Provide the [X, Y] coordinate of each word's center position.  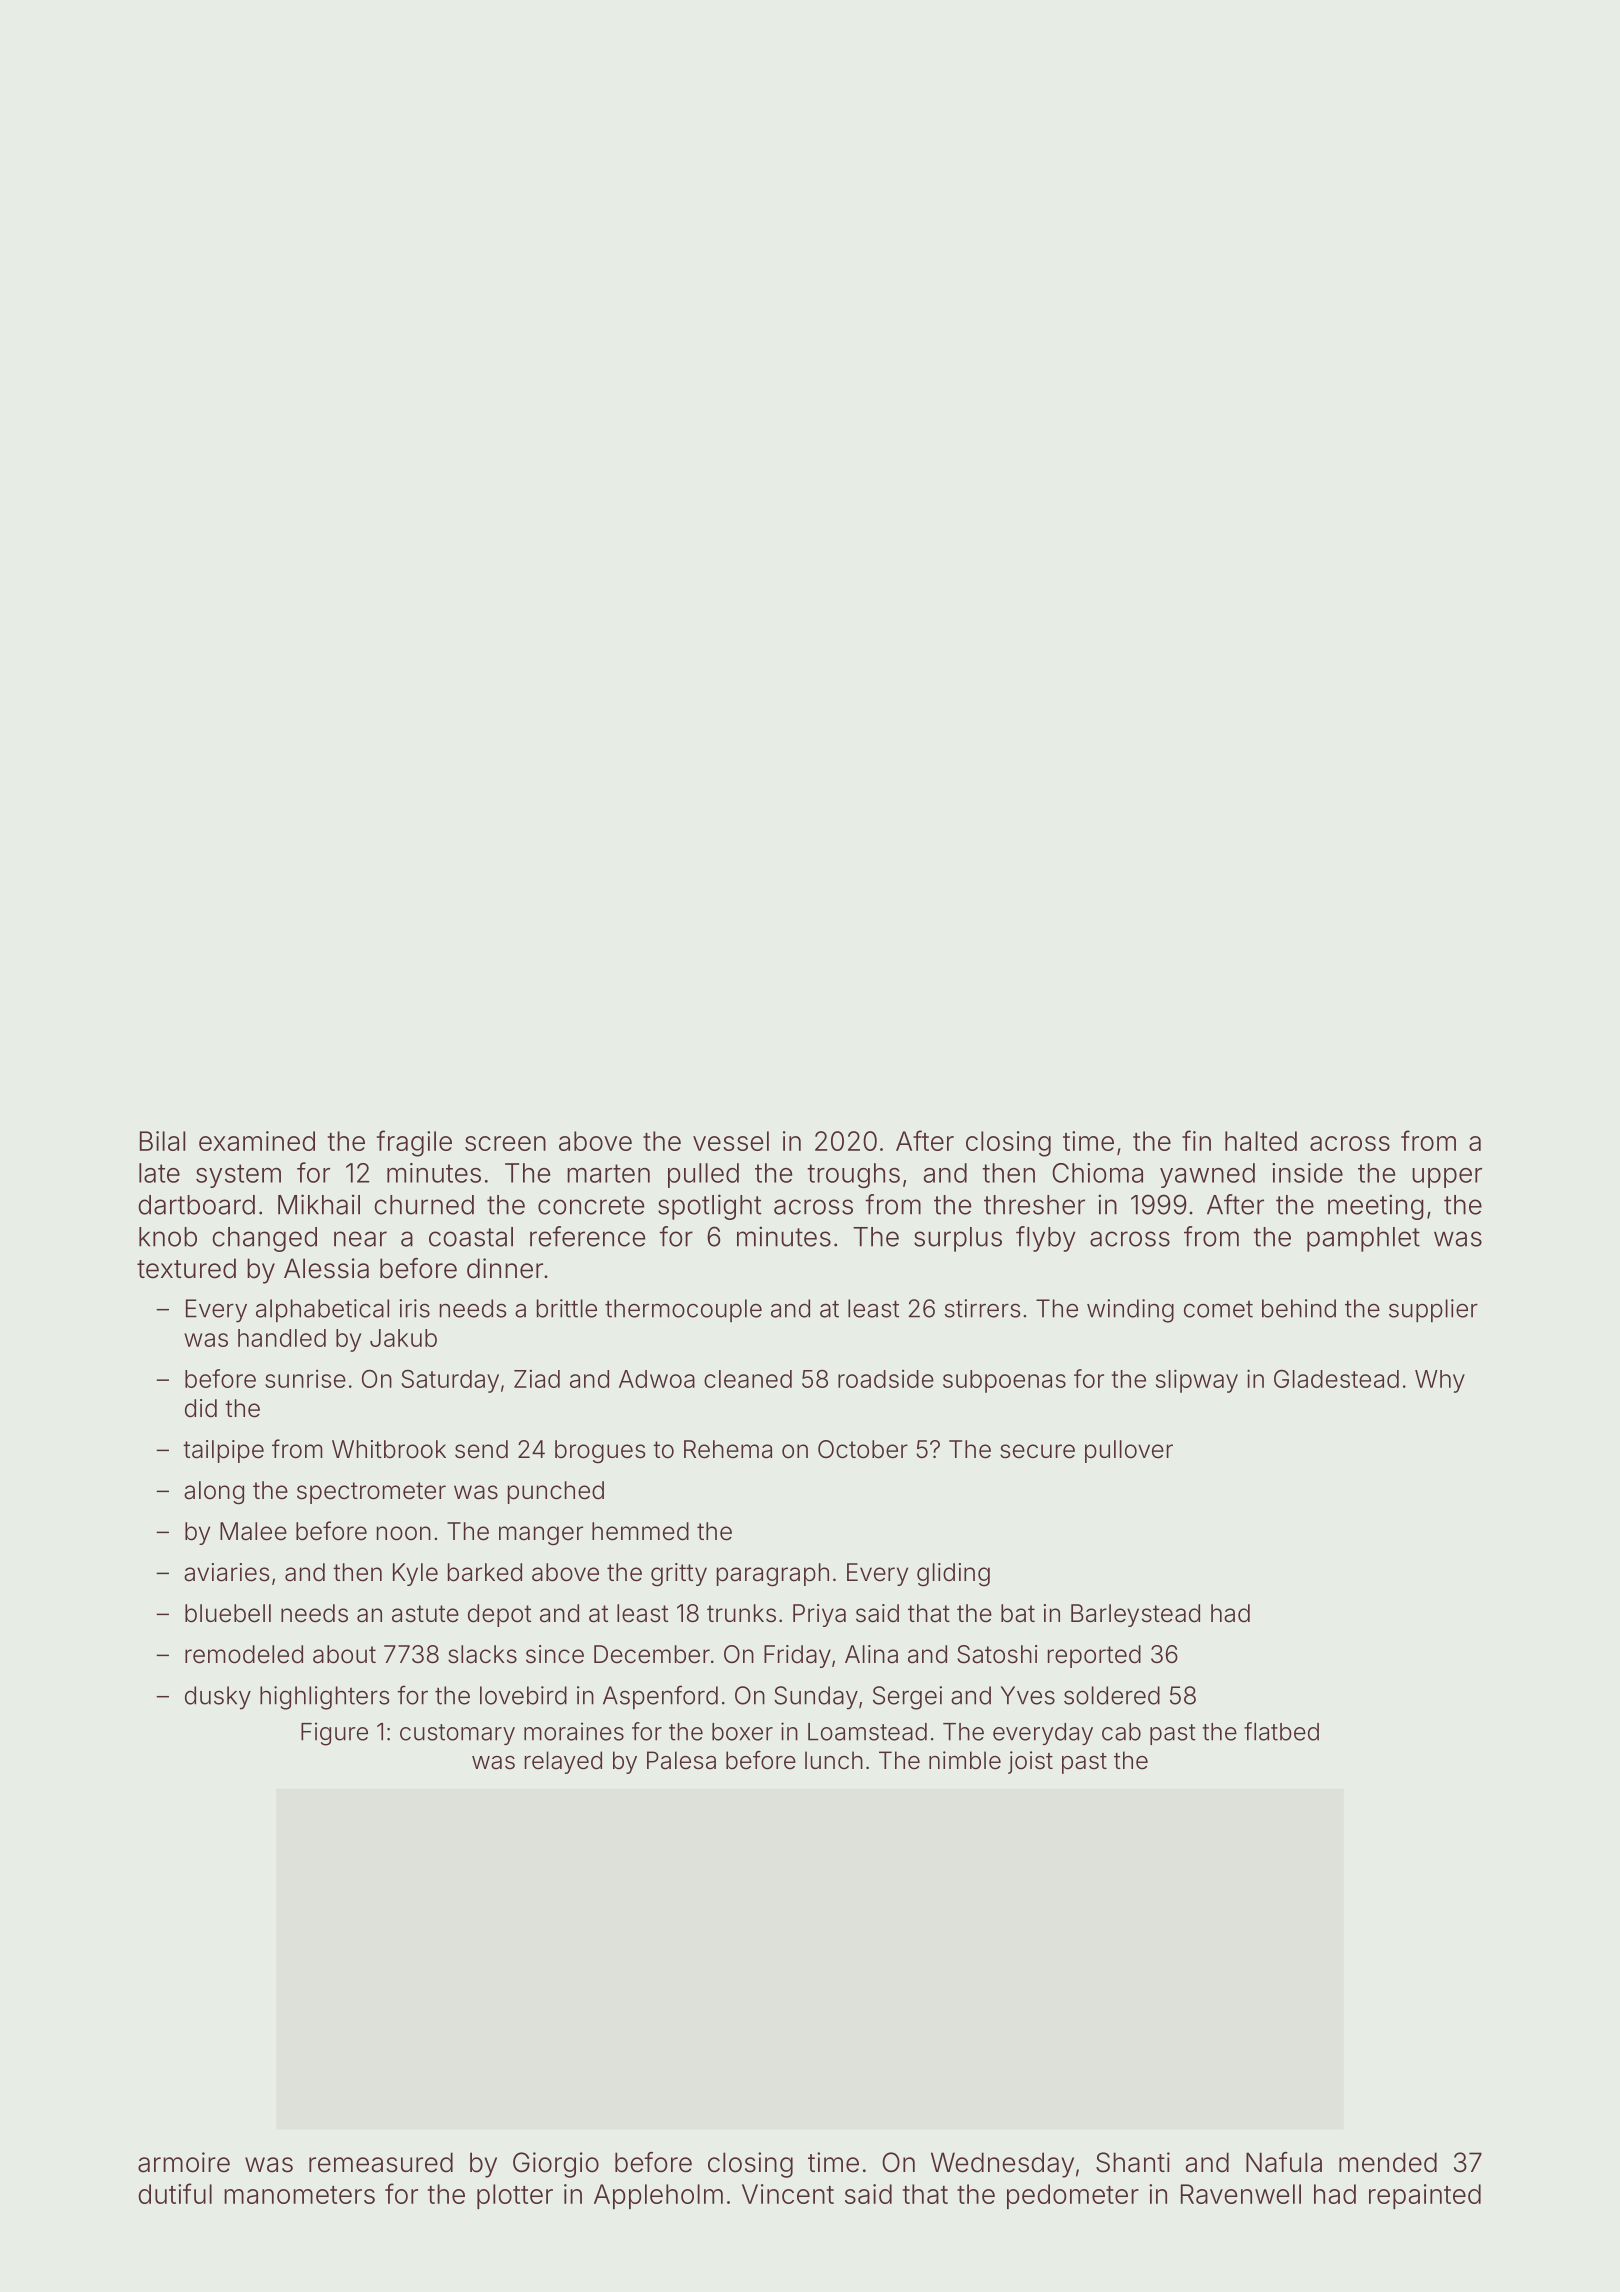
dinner [505, 1268]
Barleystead [1135, 1615]
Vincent [788, 2194]
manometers [299, 2195]
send [481, 1449]
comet [1218, 1309]
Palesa [681, 1760]
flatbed [1281, 1731]
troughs [853, 1175]
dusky [218, 1698]
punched [556, 1492]
